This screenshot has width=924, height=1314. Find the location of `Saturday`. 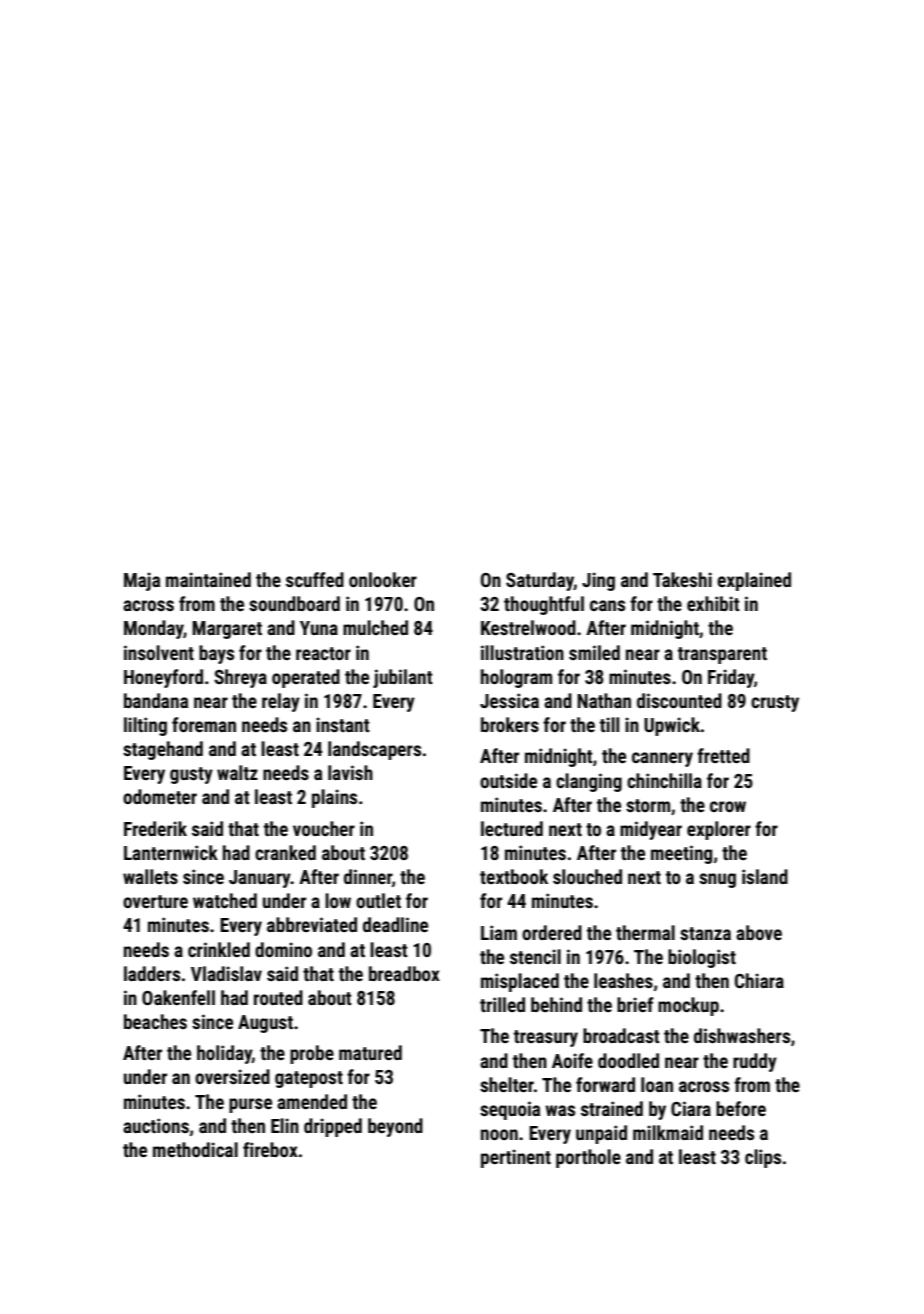

Saturday is located at coordinates (540, 581).
